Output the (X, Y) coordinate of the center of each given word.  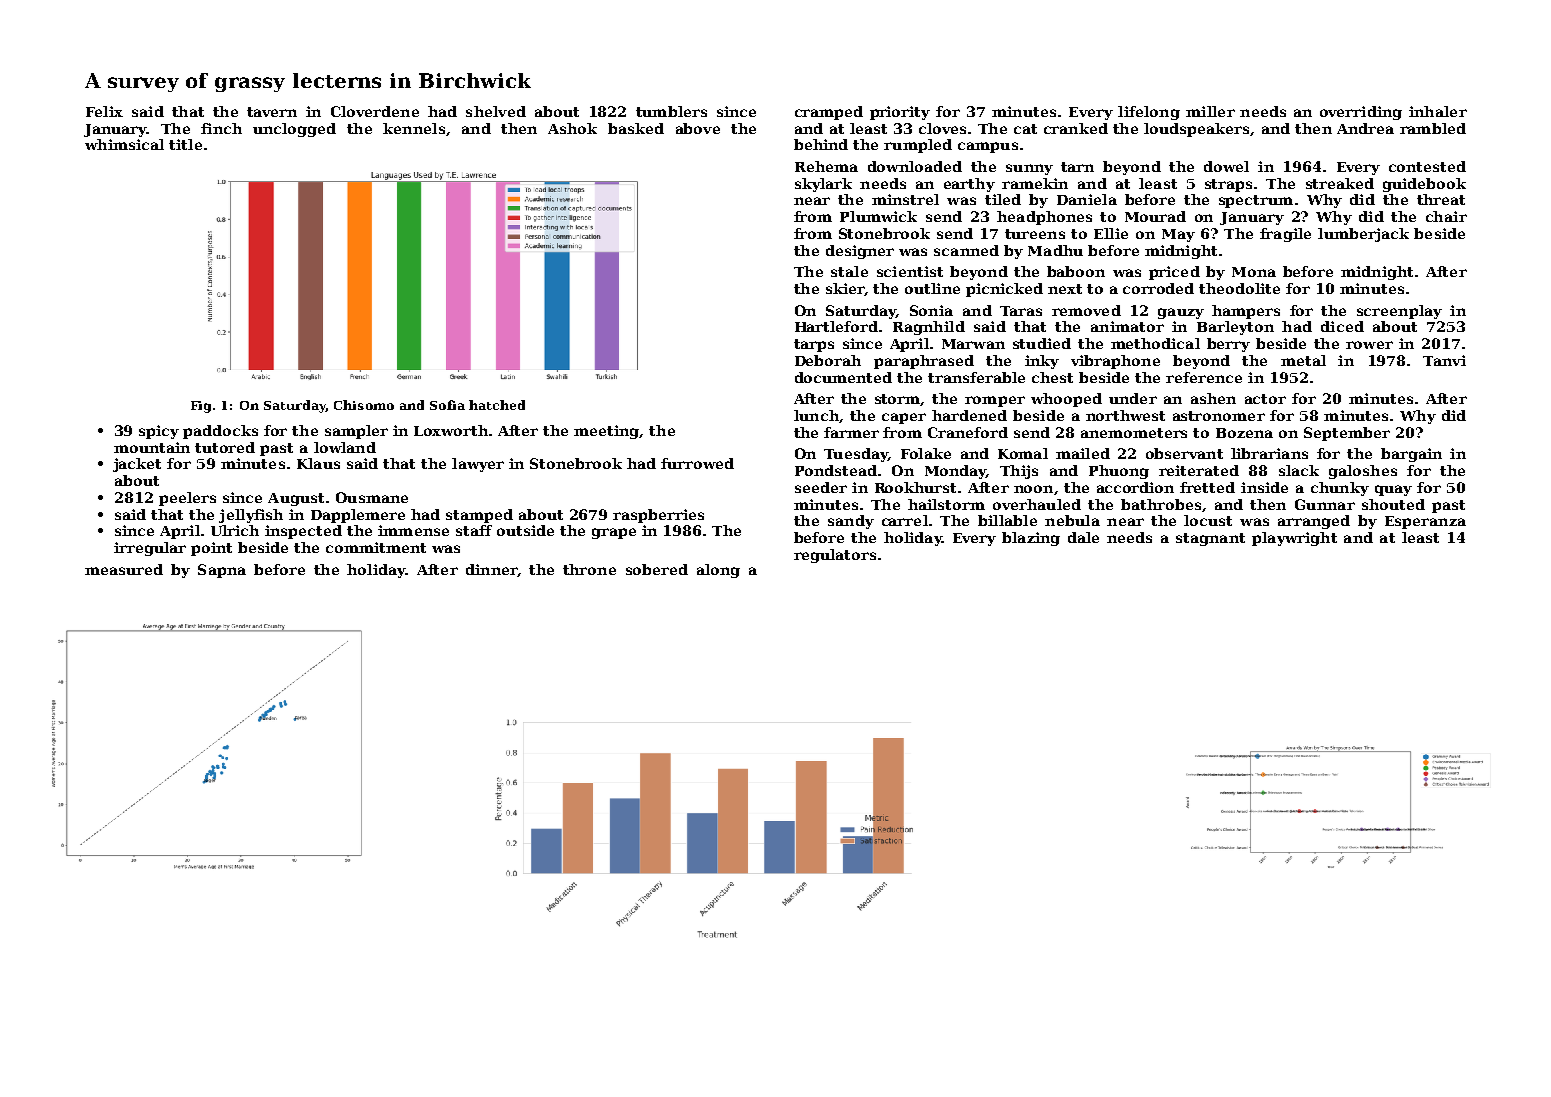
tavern (272, 112)
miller (1210, 111)
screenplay (1399, 312)
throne (589, 569)
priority (900, 113)
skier (845, 288)
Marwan (973, 344)
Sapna (222, 571)
